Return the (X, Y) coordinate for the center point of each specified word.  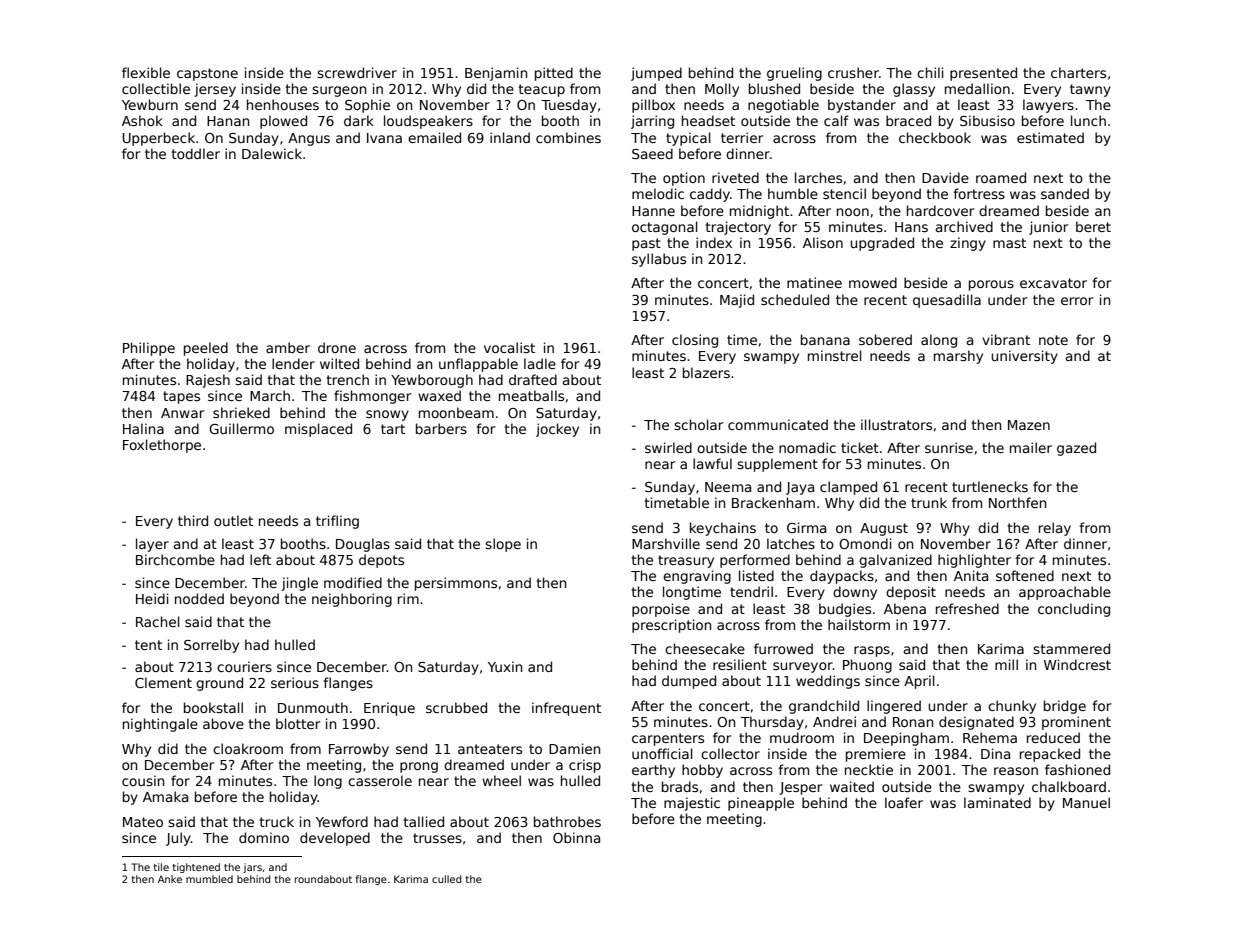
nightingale (160, 725)
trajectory (738, 228)
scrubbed (456, 707)
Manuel (1086, 802)
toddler (196, 153)
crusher (853, 72)
